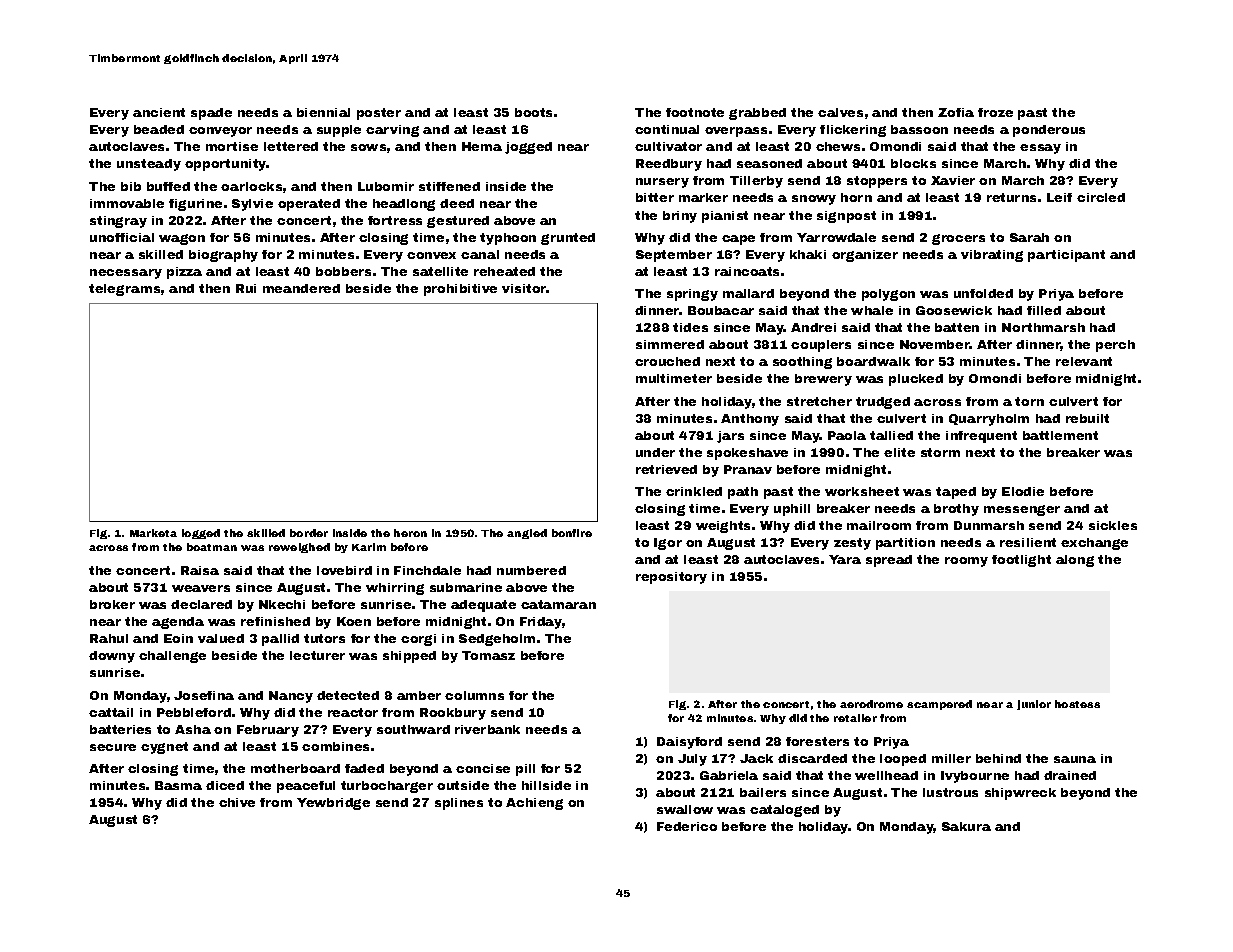 The image size is (1233, 952). I want to click on operated, so click(309, 205).
